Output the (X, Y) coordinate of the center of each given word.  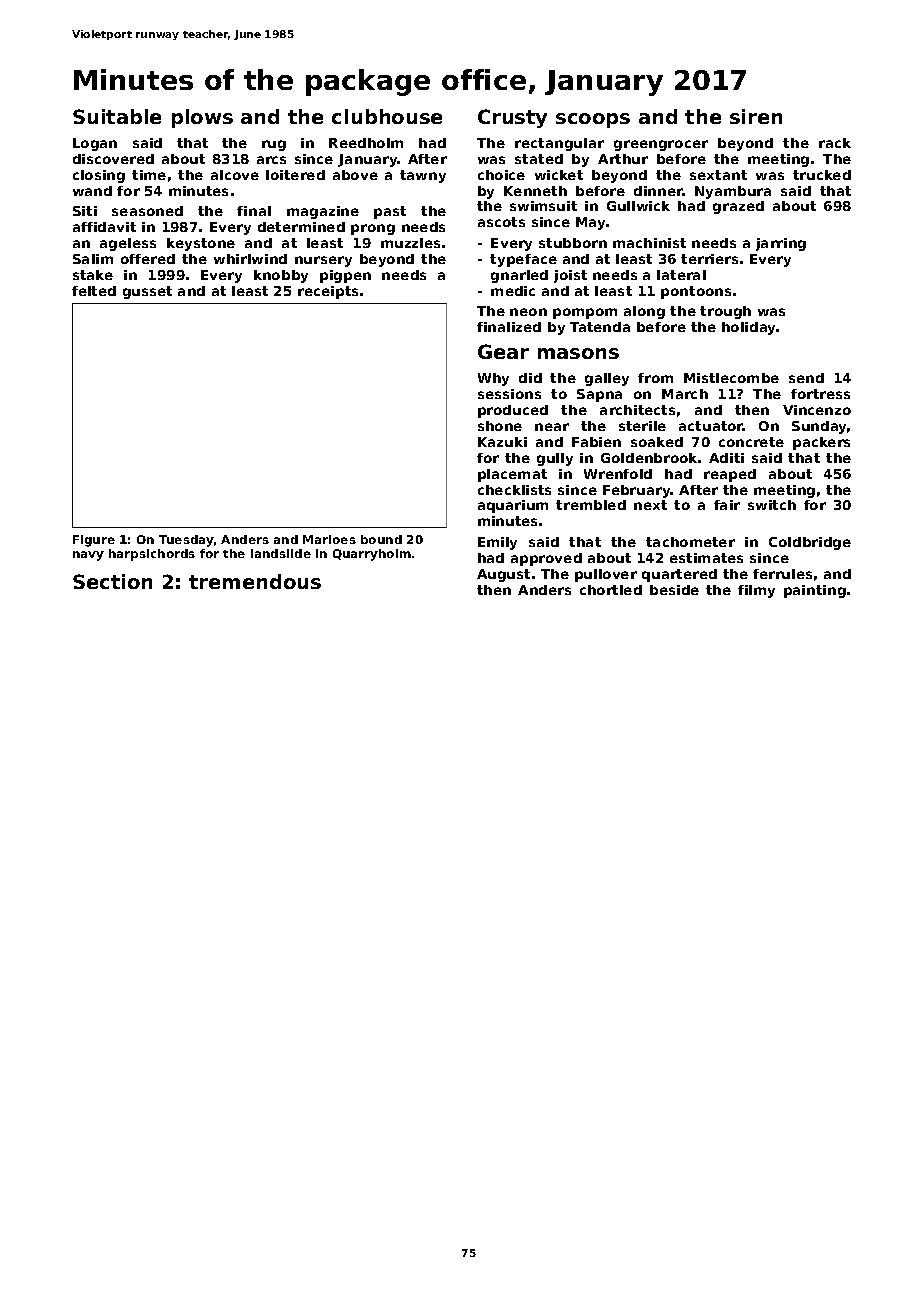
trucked (822, 175)
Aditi (726, 458)
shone (500, 426)
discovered (113, 159)
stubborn (573, 243)
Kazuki (502, 442)
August (503, 575)
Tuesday (186, 541)
